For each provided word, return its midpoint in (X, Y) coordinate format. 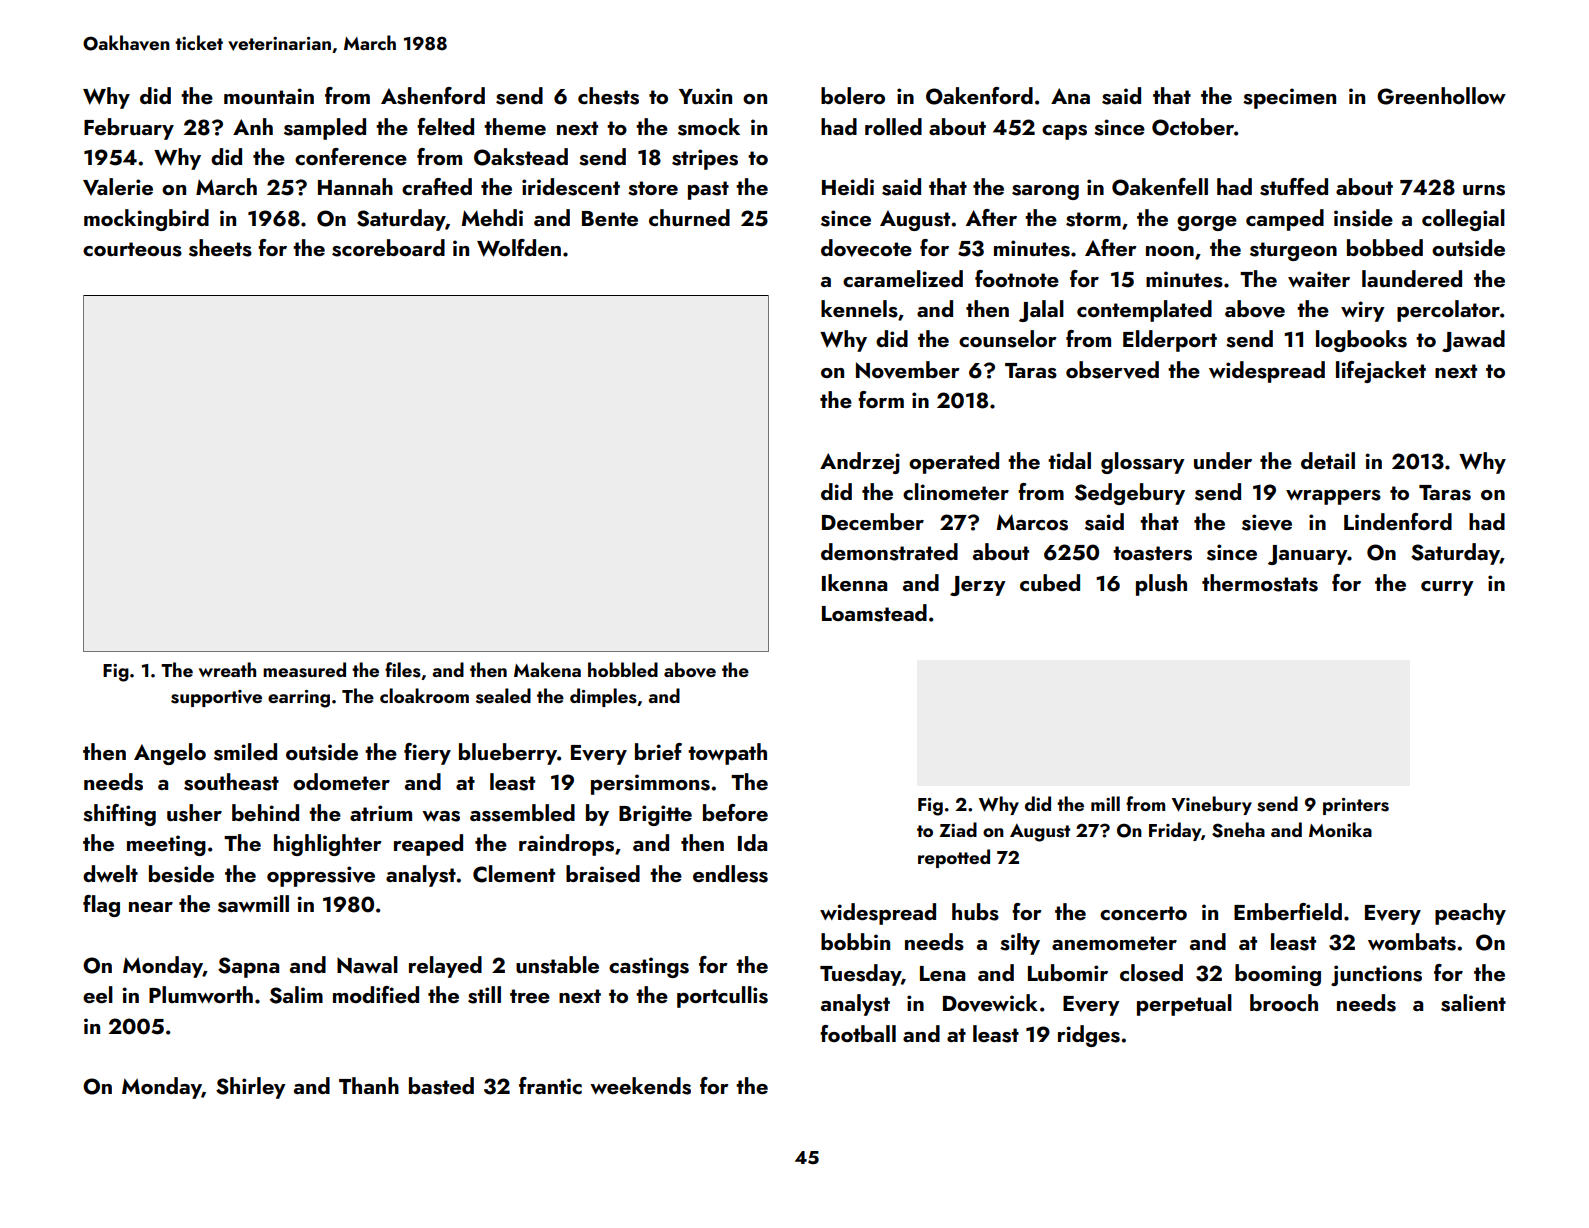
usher (194, 813)
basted (441, 1086)
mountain (269, 96)
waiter (1319, 279)
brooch (1284, 1002)
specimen (1289, 98)
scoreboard (388, 248)
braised (603, 874)
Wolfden (519, 248)
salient (1473, 1003)
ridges (1089, 1036)
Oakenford (979, 96)
